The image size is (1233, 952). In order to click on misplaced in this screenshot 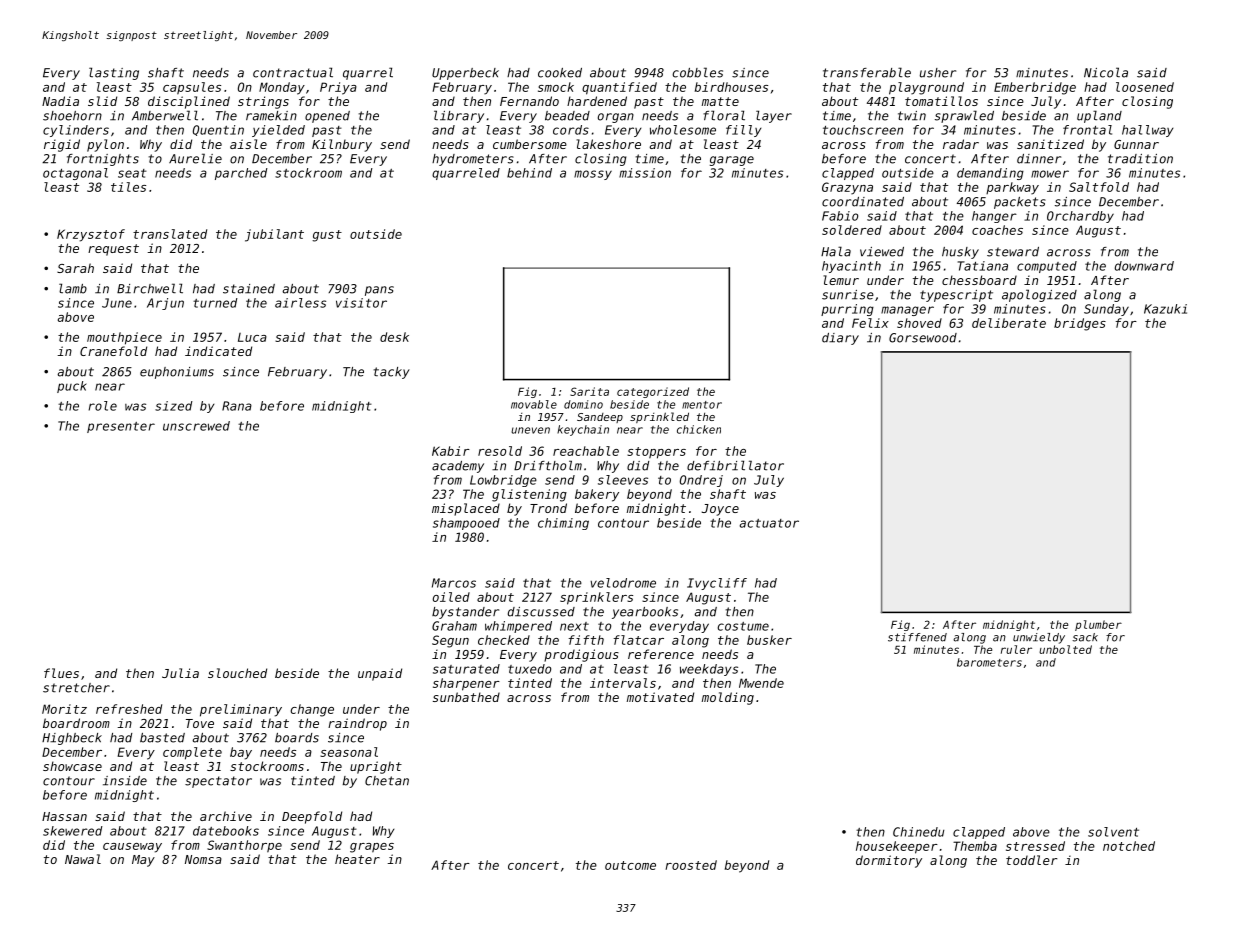, I will do `click(466, 509)`.
